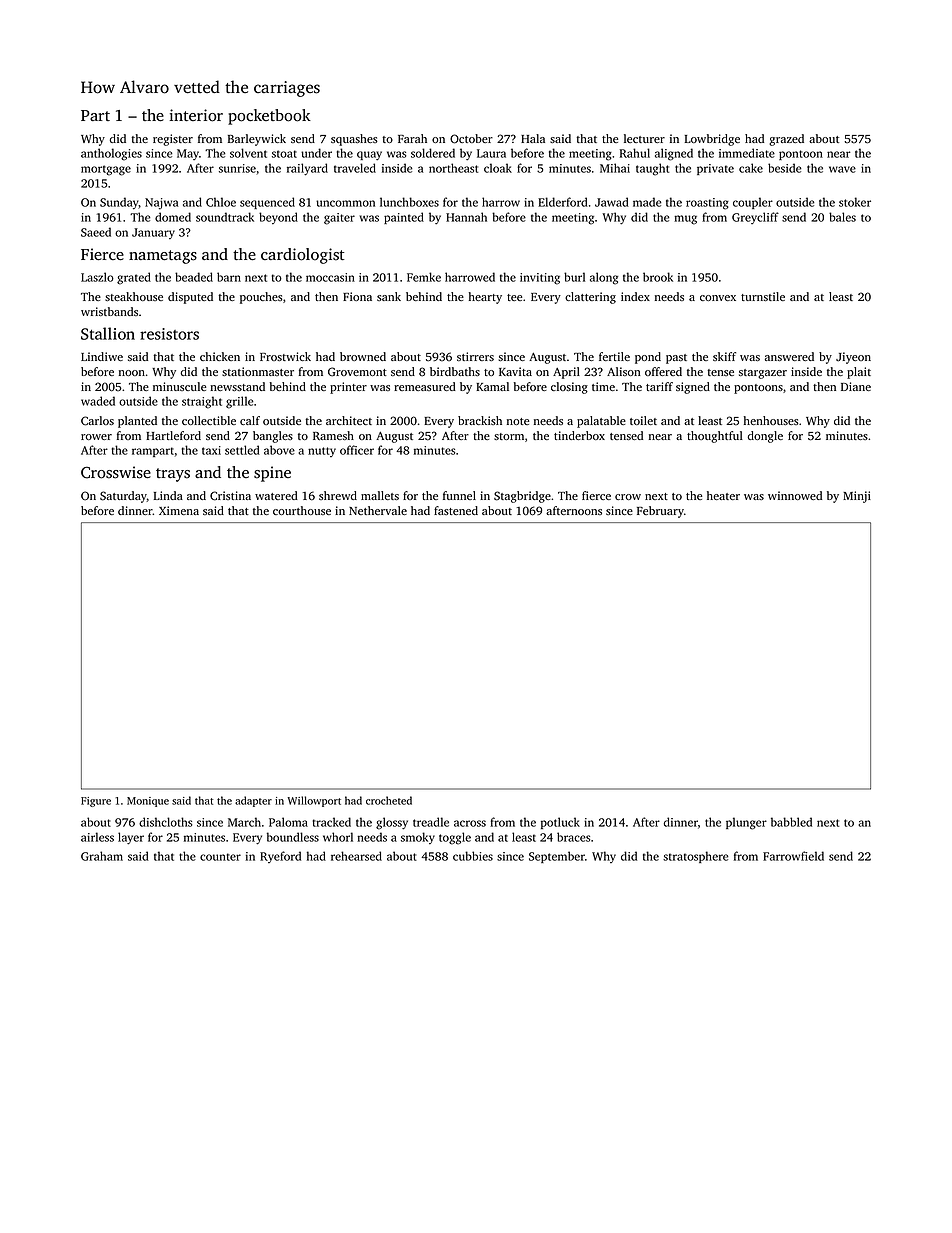 This document has width=952, height=1233. I want to click on Ximena, so click(179, 510).
